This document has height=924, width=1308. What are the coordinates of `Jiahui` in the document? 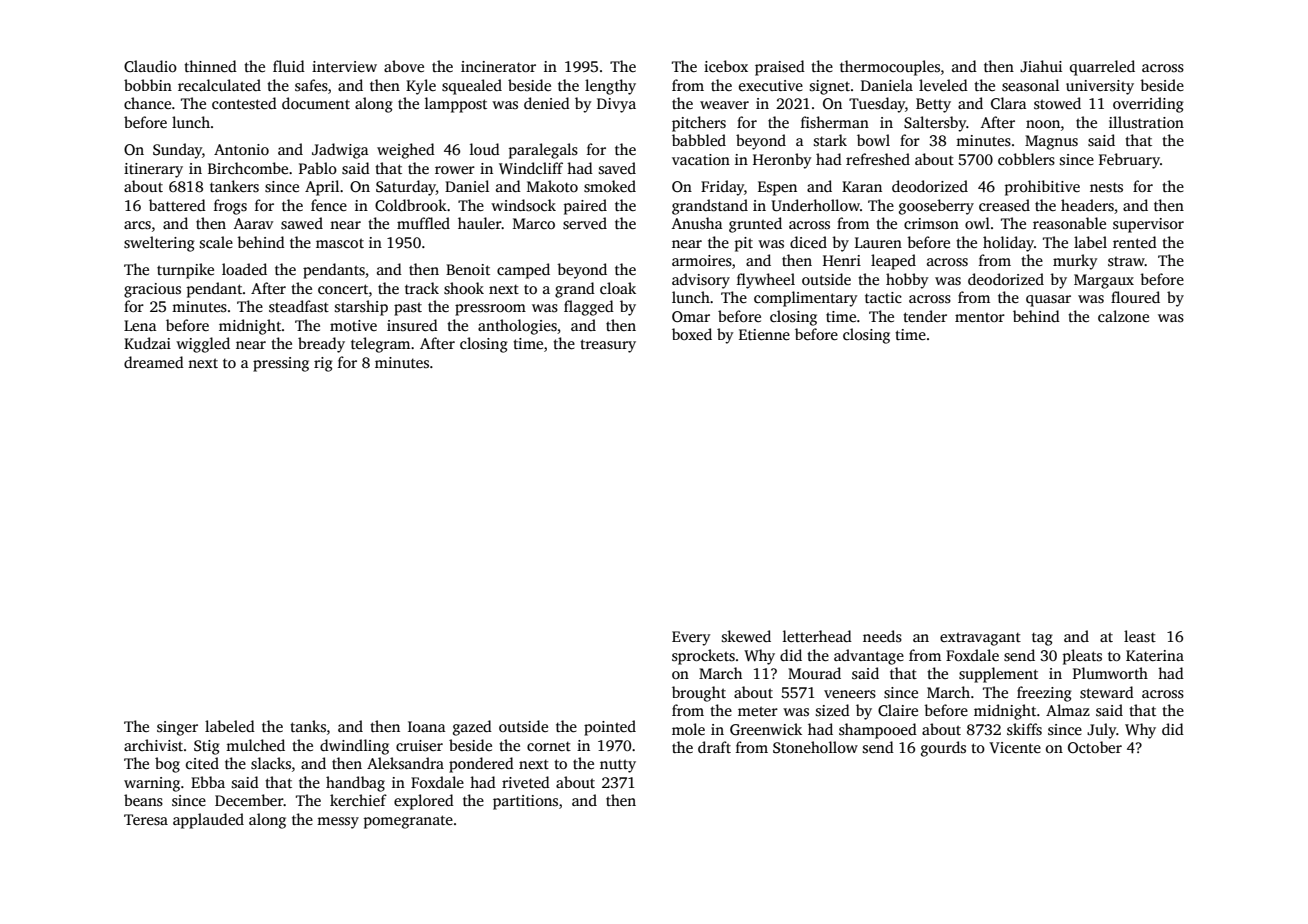 It's located at (1041, 66).
